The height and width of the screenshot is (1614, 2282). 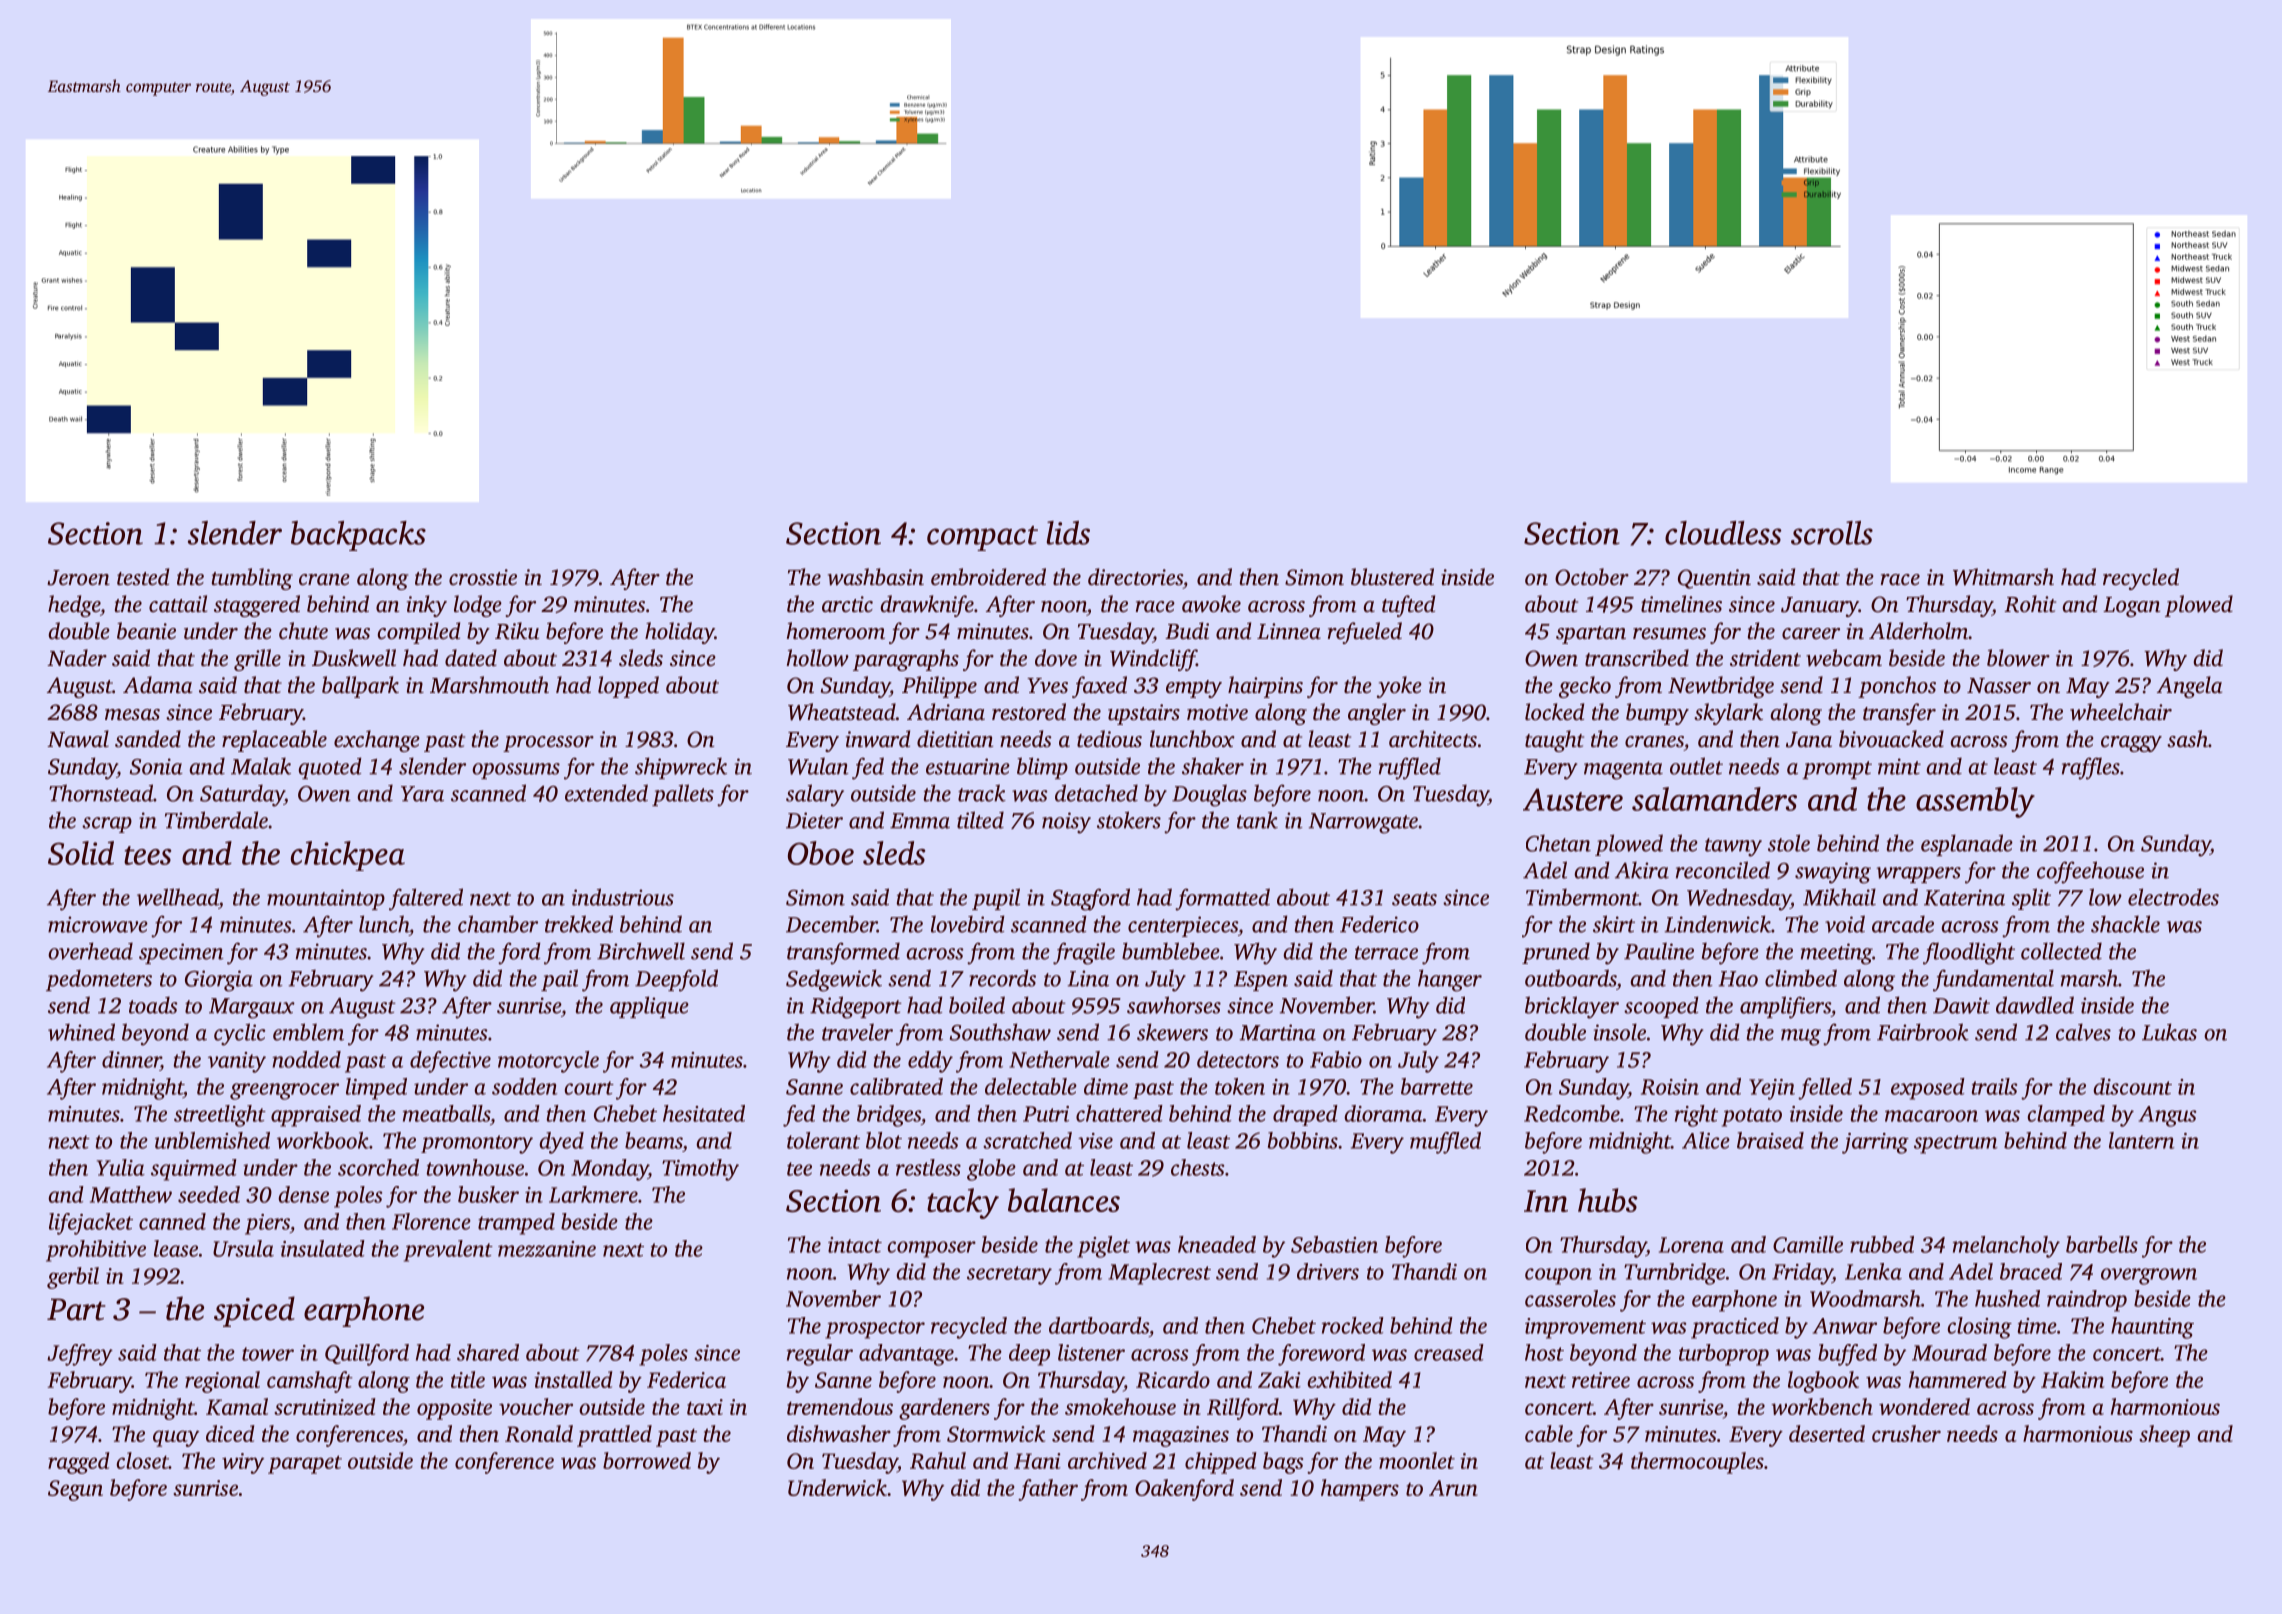 I want to click on drawknife, so click(x=927, y=606).
